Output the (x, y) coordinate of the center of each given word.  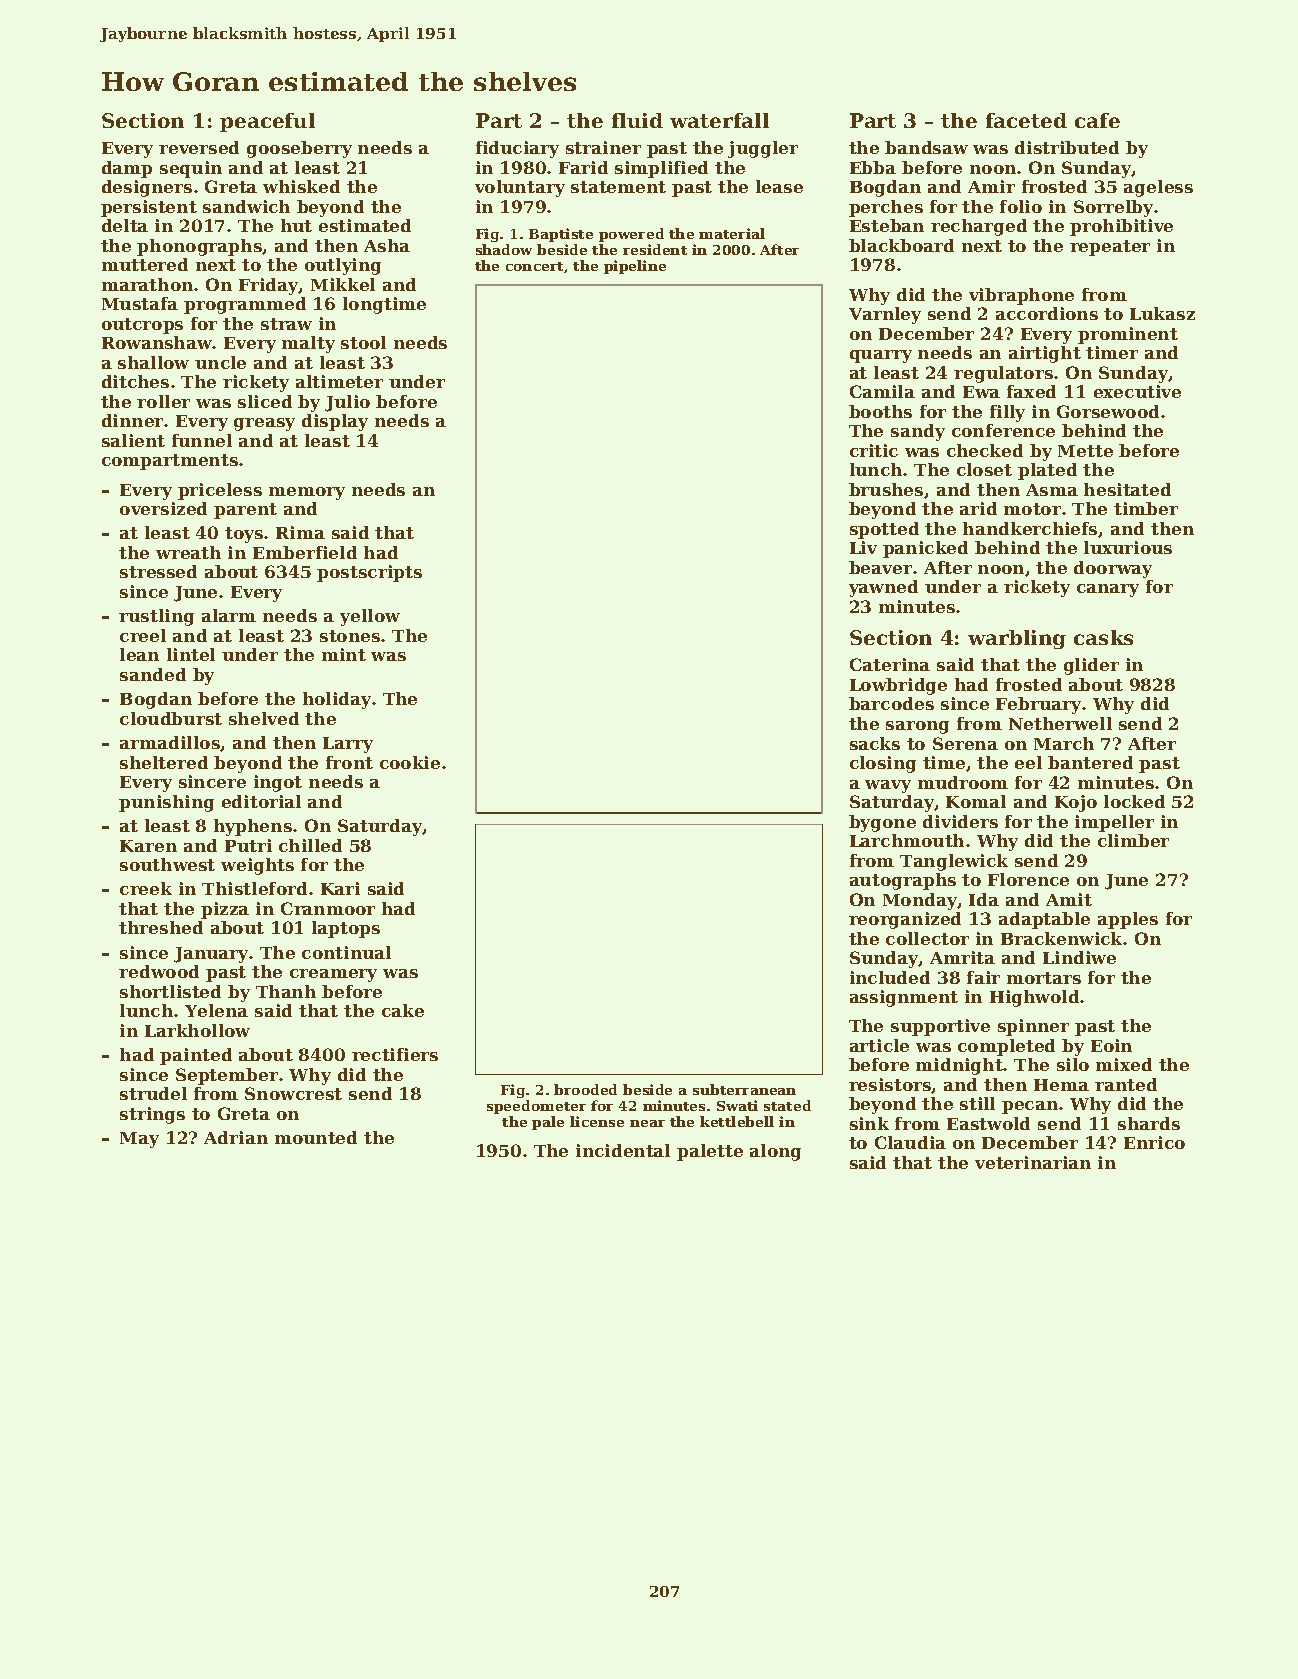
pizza (225, 910)
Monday (920, 901)
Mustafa (140, 303)
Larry (348, 745)
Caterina (890, 664)
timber (1146, 508)
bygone (882, 823)
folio (1021, 206)
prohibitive (1121, 227)
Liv (863, 547)
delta (125, 225)
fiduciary (517, 149)
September (227, 1076)
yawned (883, 588)
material (732, 233)
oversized (163, 508)
